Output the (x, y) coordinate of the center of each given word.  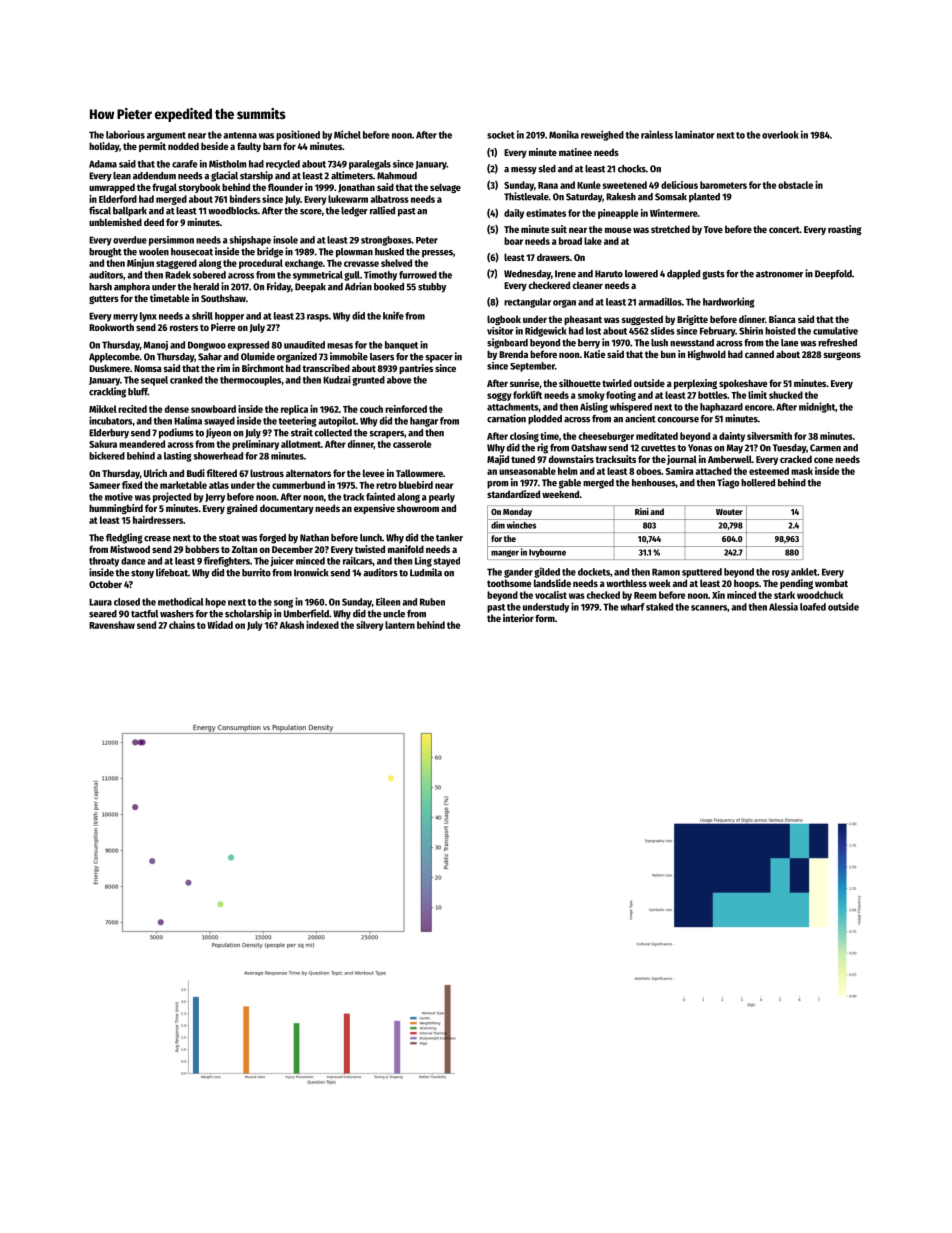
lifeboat (172, 572)
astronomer (779, 274)
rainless (657, 134)
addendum (154, 176)
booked (389, 287)
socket (500, 135)
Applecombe (114, 358)
